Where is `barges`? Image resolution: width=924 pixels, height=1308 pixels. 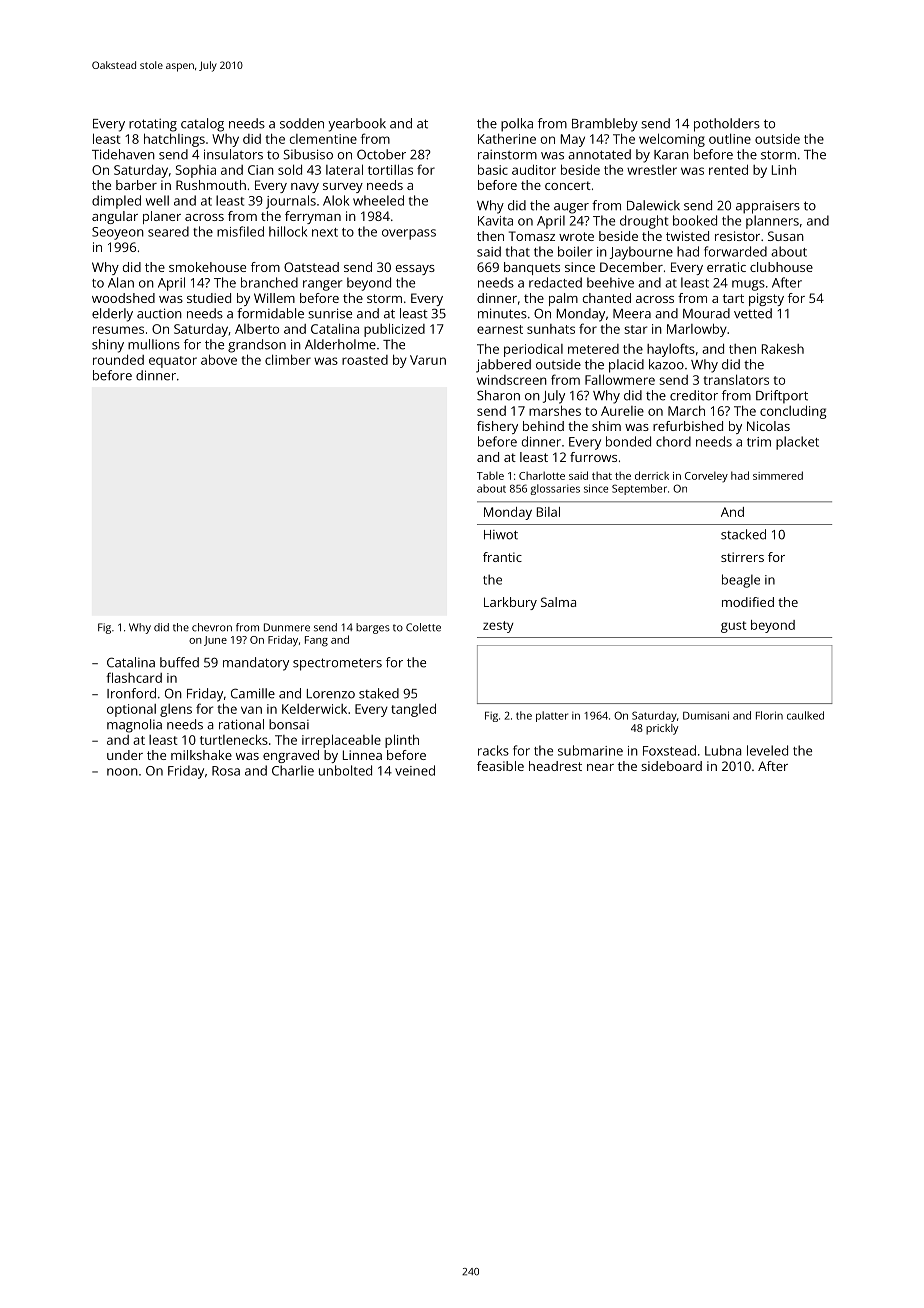
barges is located at coordinates (373, 628).
